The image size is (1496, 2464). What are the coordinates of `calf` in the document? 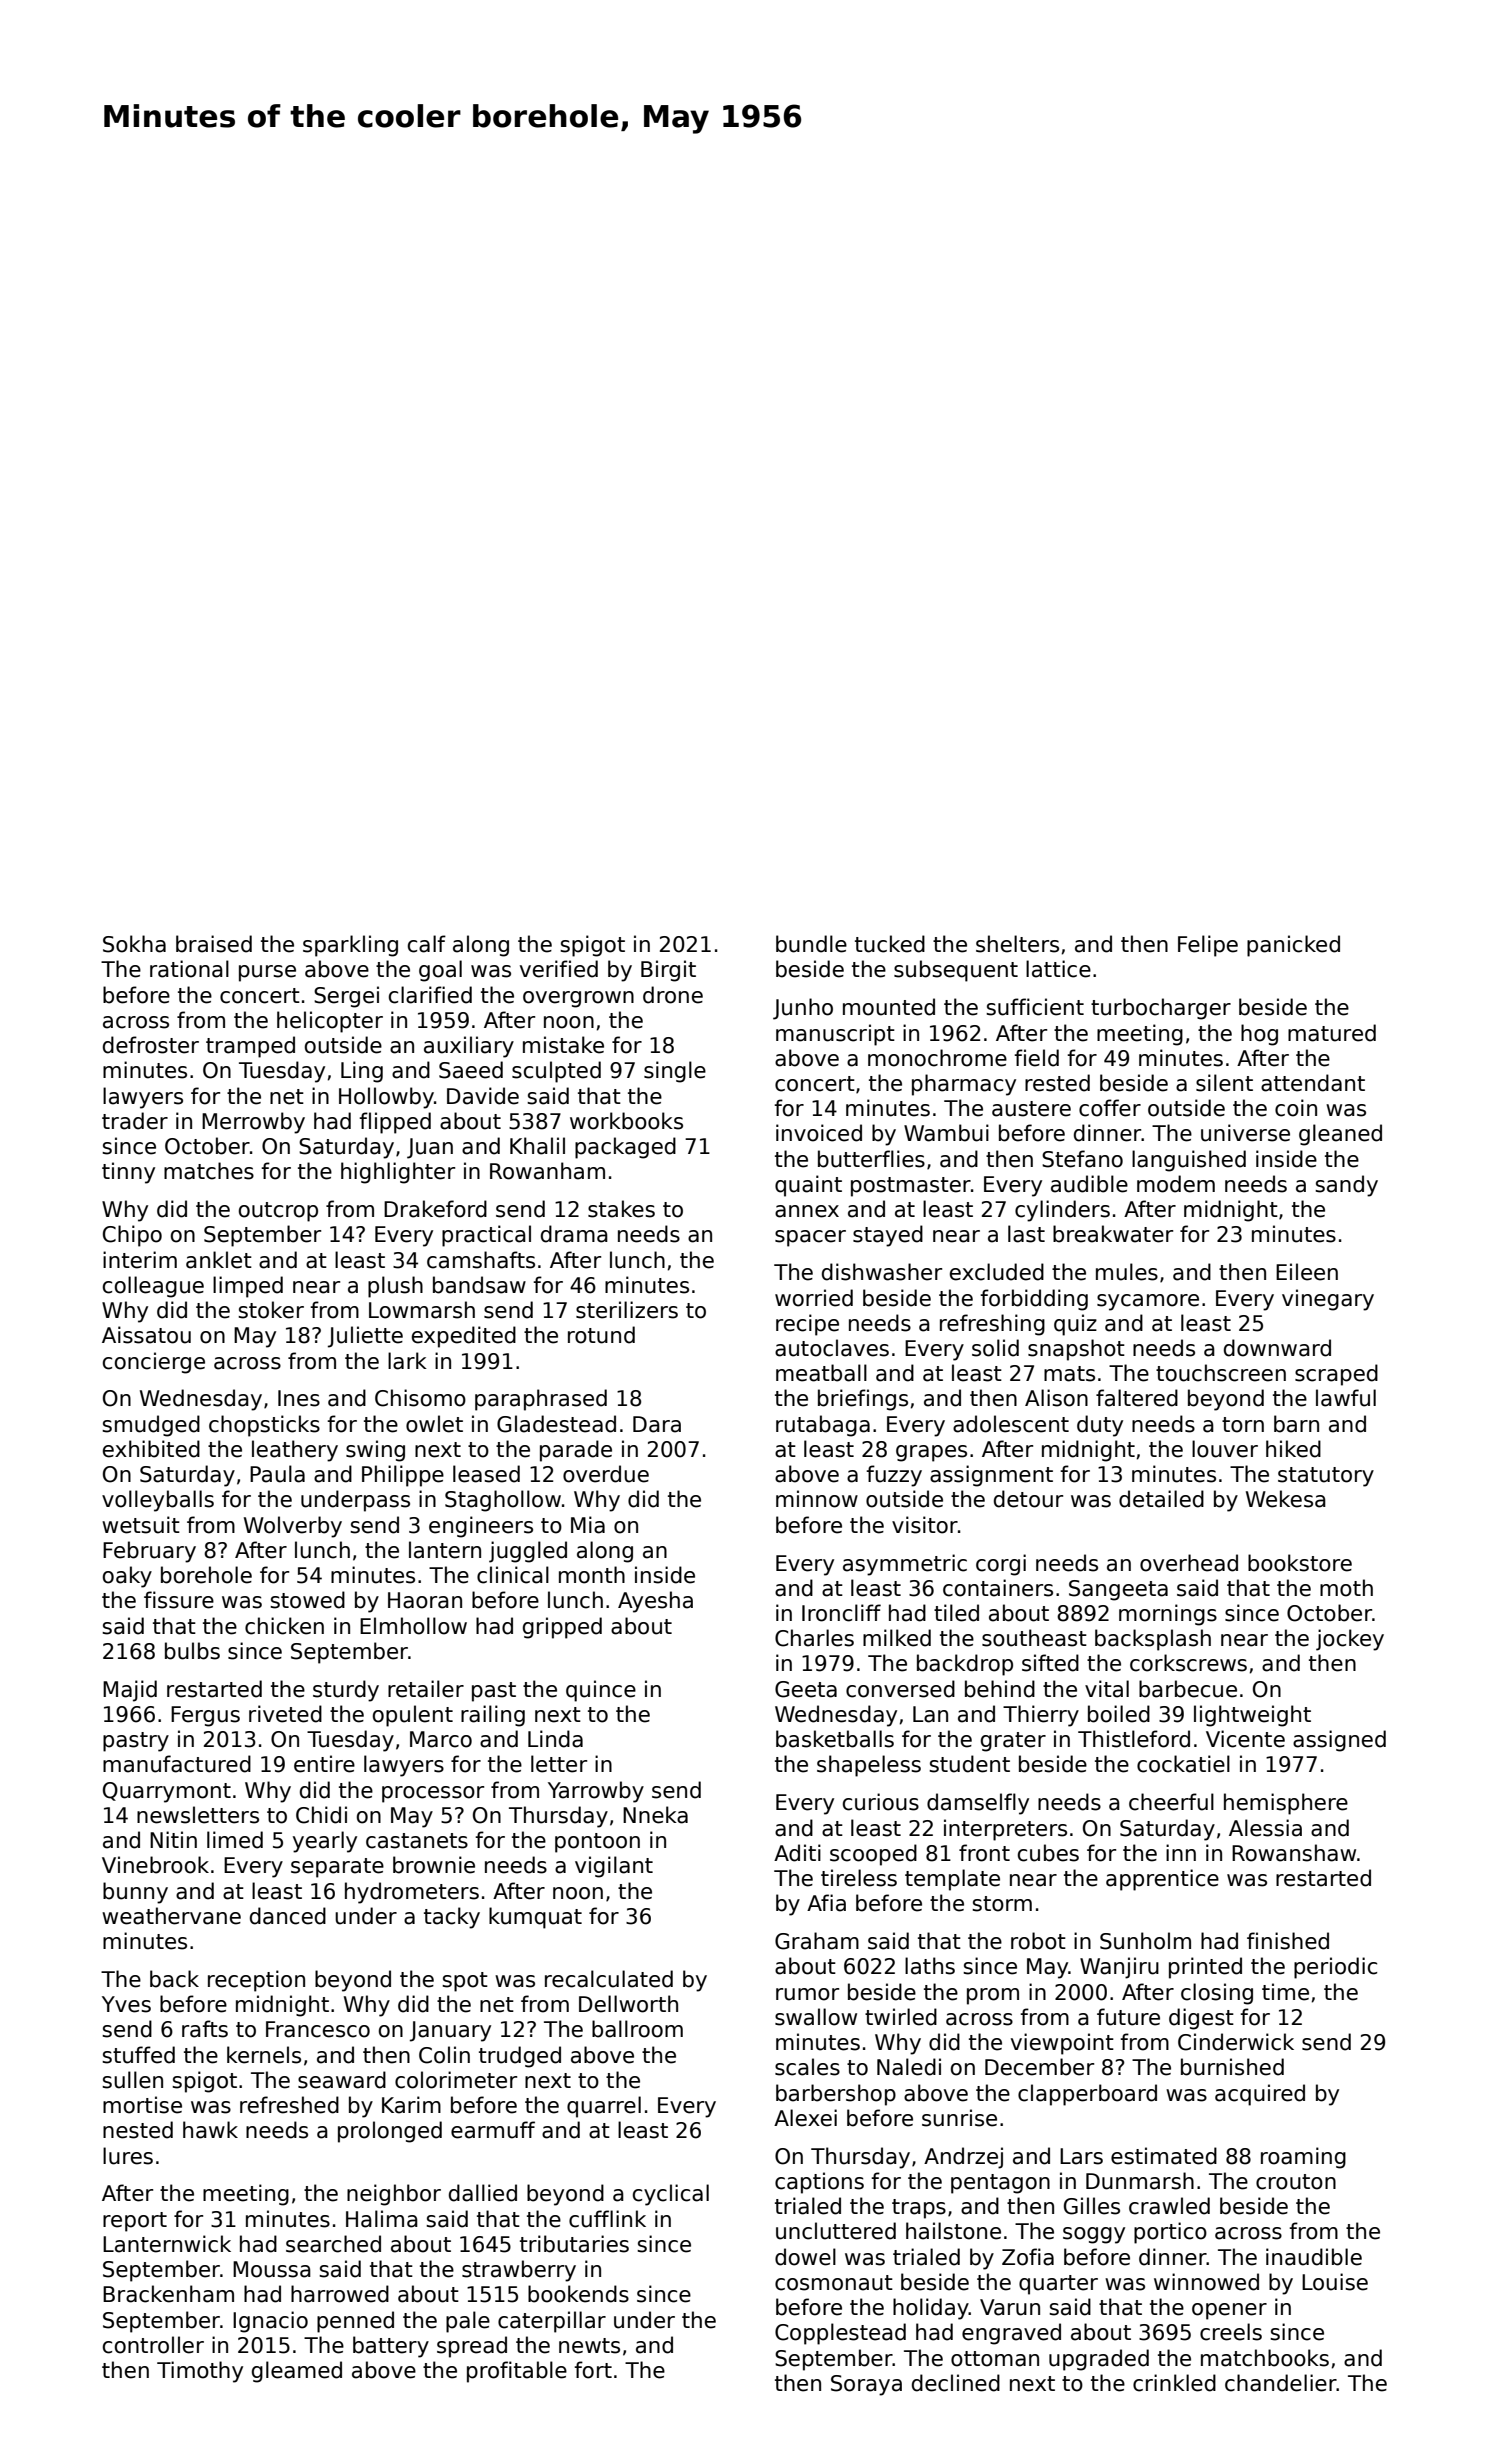 It's located at (427, 944).
